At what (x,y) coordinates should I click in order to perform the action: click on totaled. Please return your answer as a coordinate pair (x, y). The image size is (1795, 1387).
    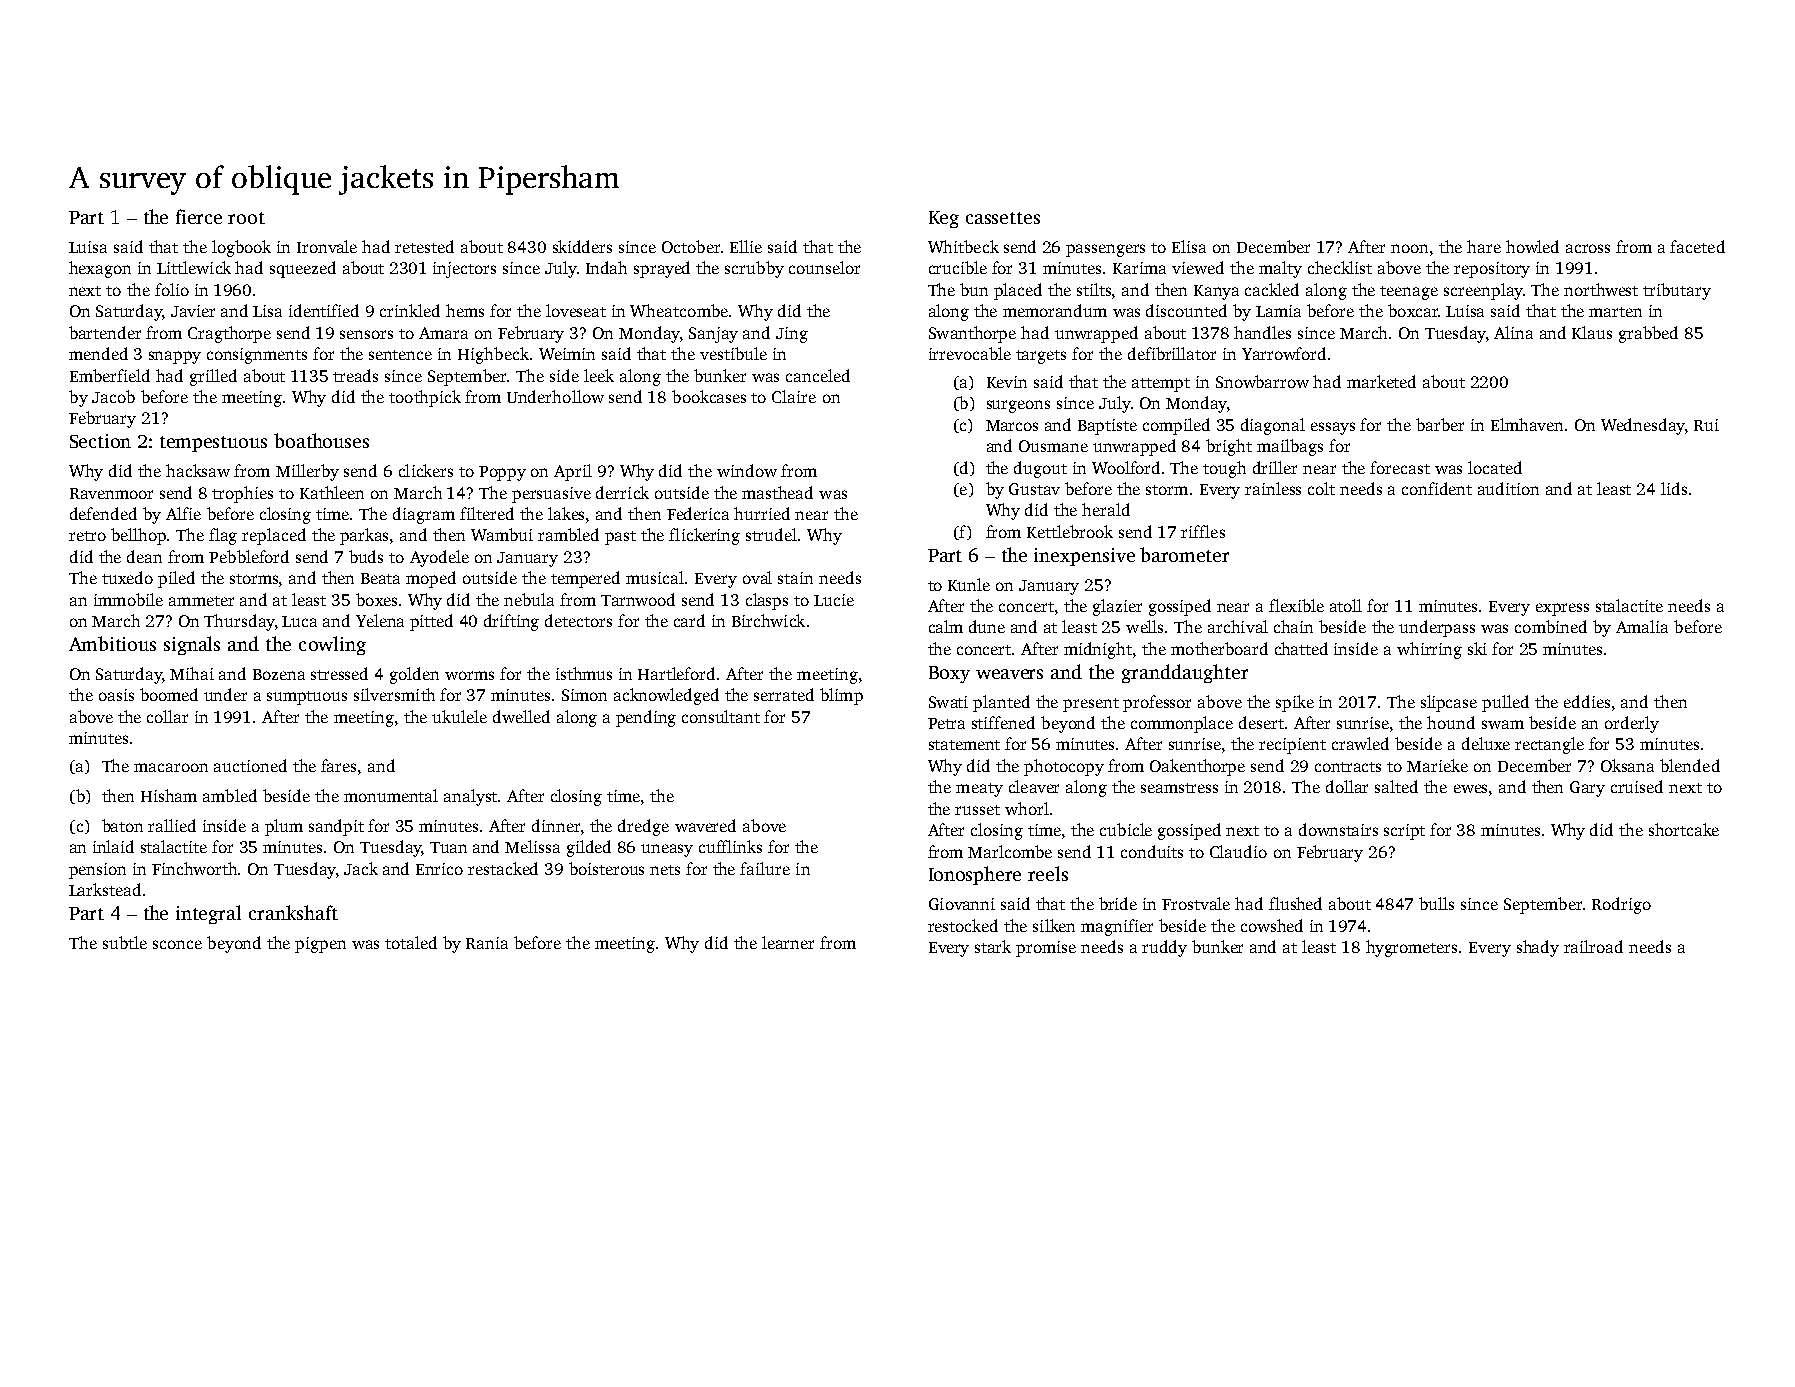
    Looking at the image, I should click on (411, 942).
